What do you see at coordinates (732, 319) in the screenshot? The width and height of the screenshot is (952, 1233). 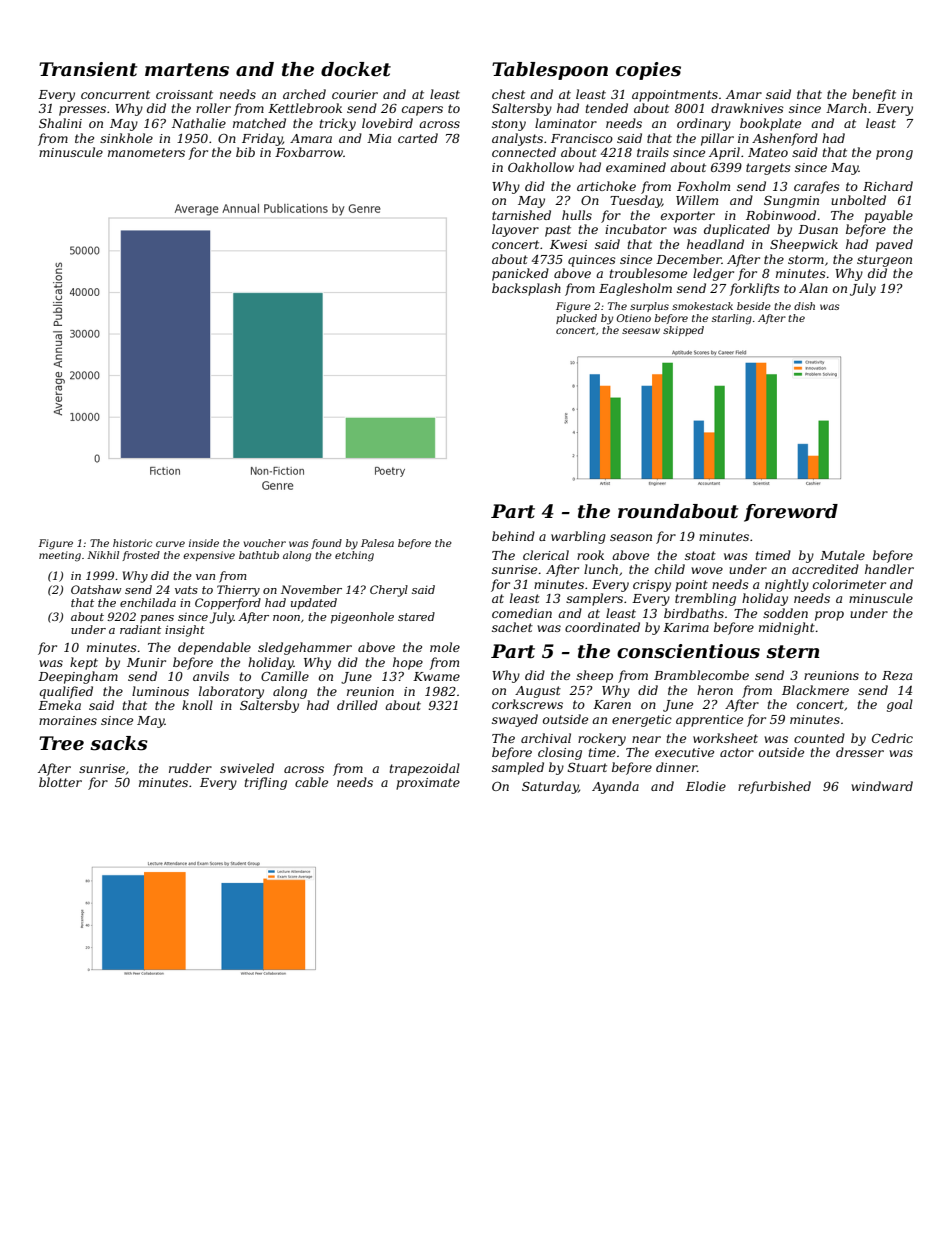 I see `starling` at bounding box center [732, 319].
